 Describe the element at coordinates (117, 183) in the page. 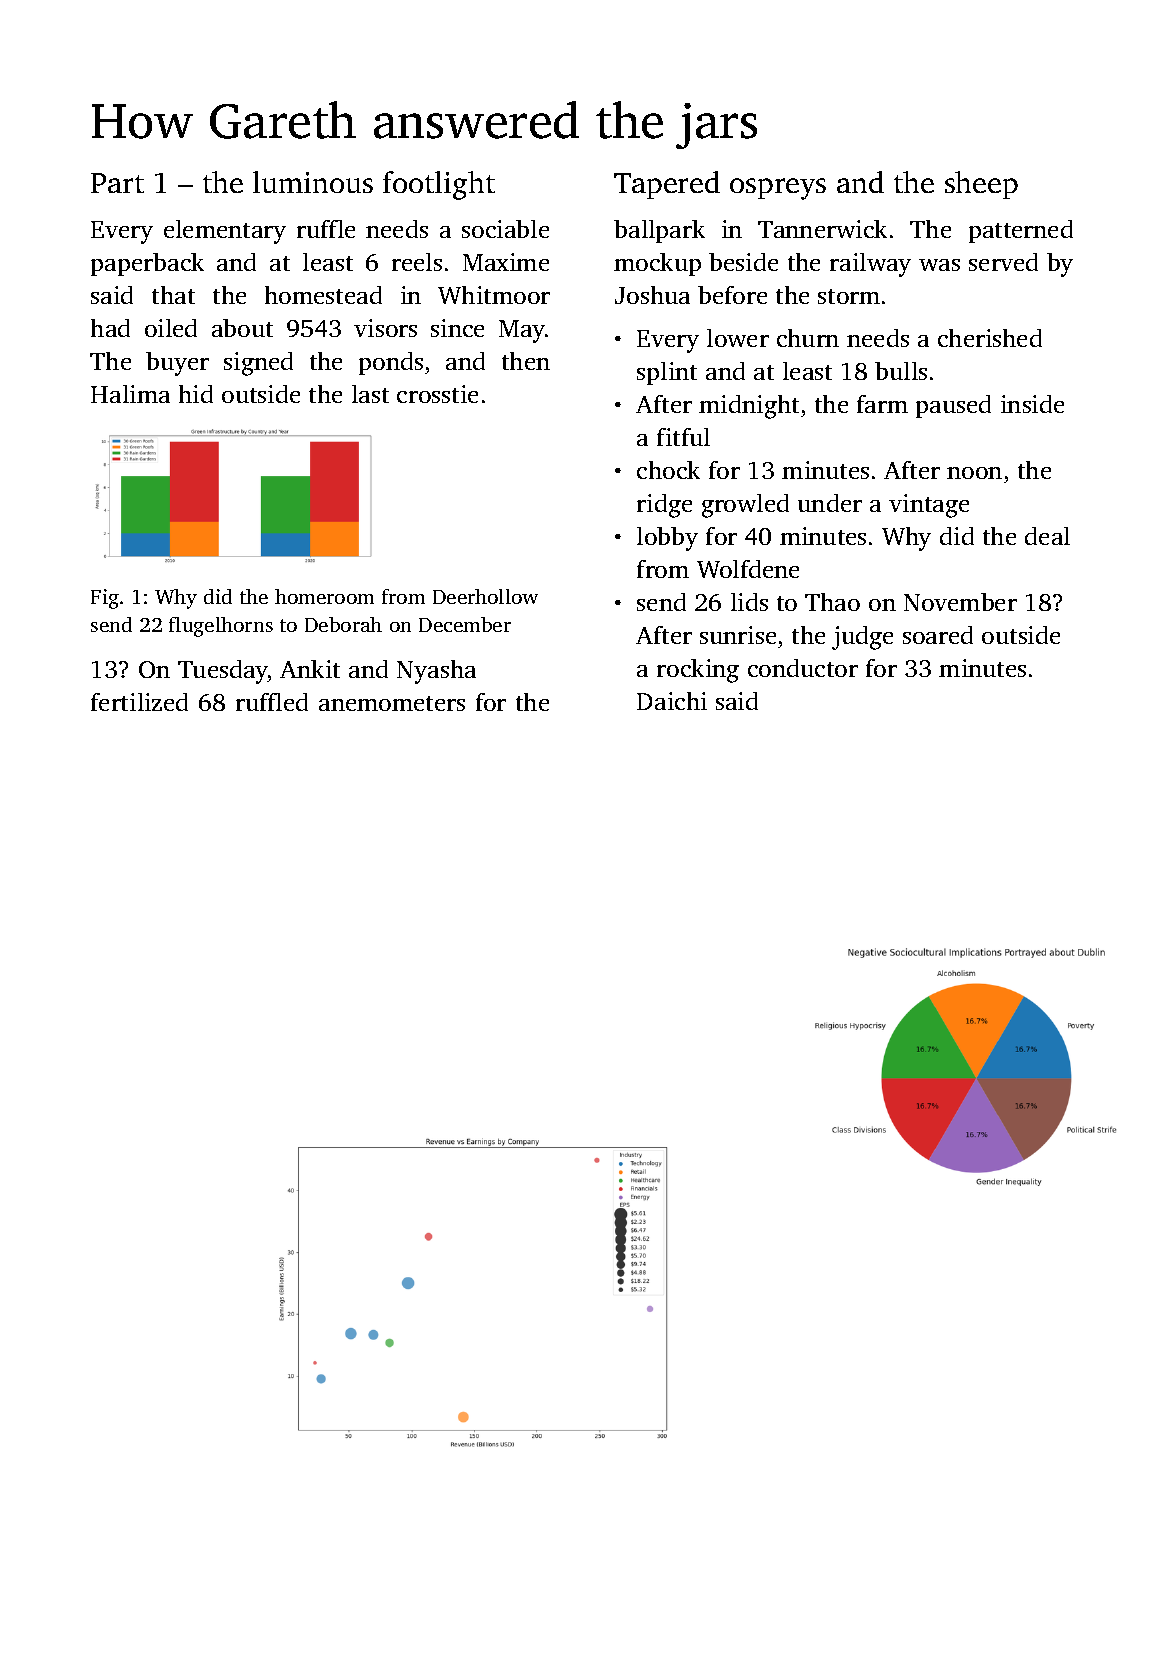

I see `Part` at that location.
